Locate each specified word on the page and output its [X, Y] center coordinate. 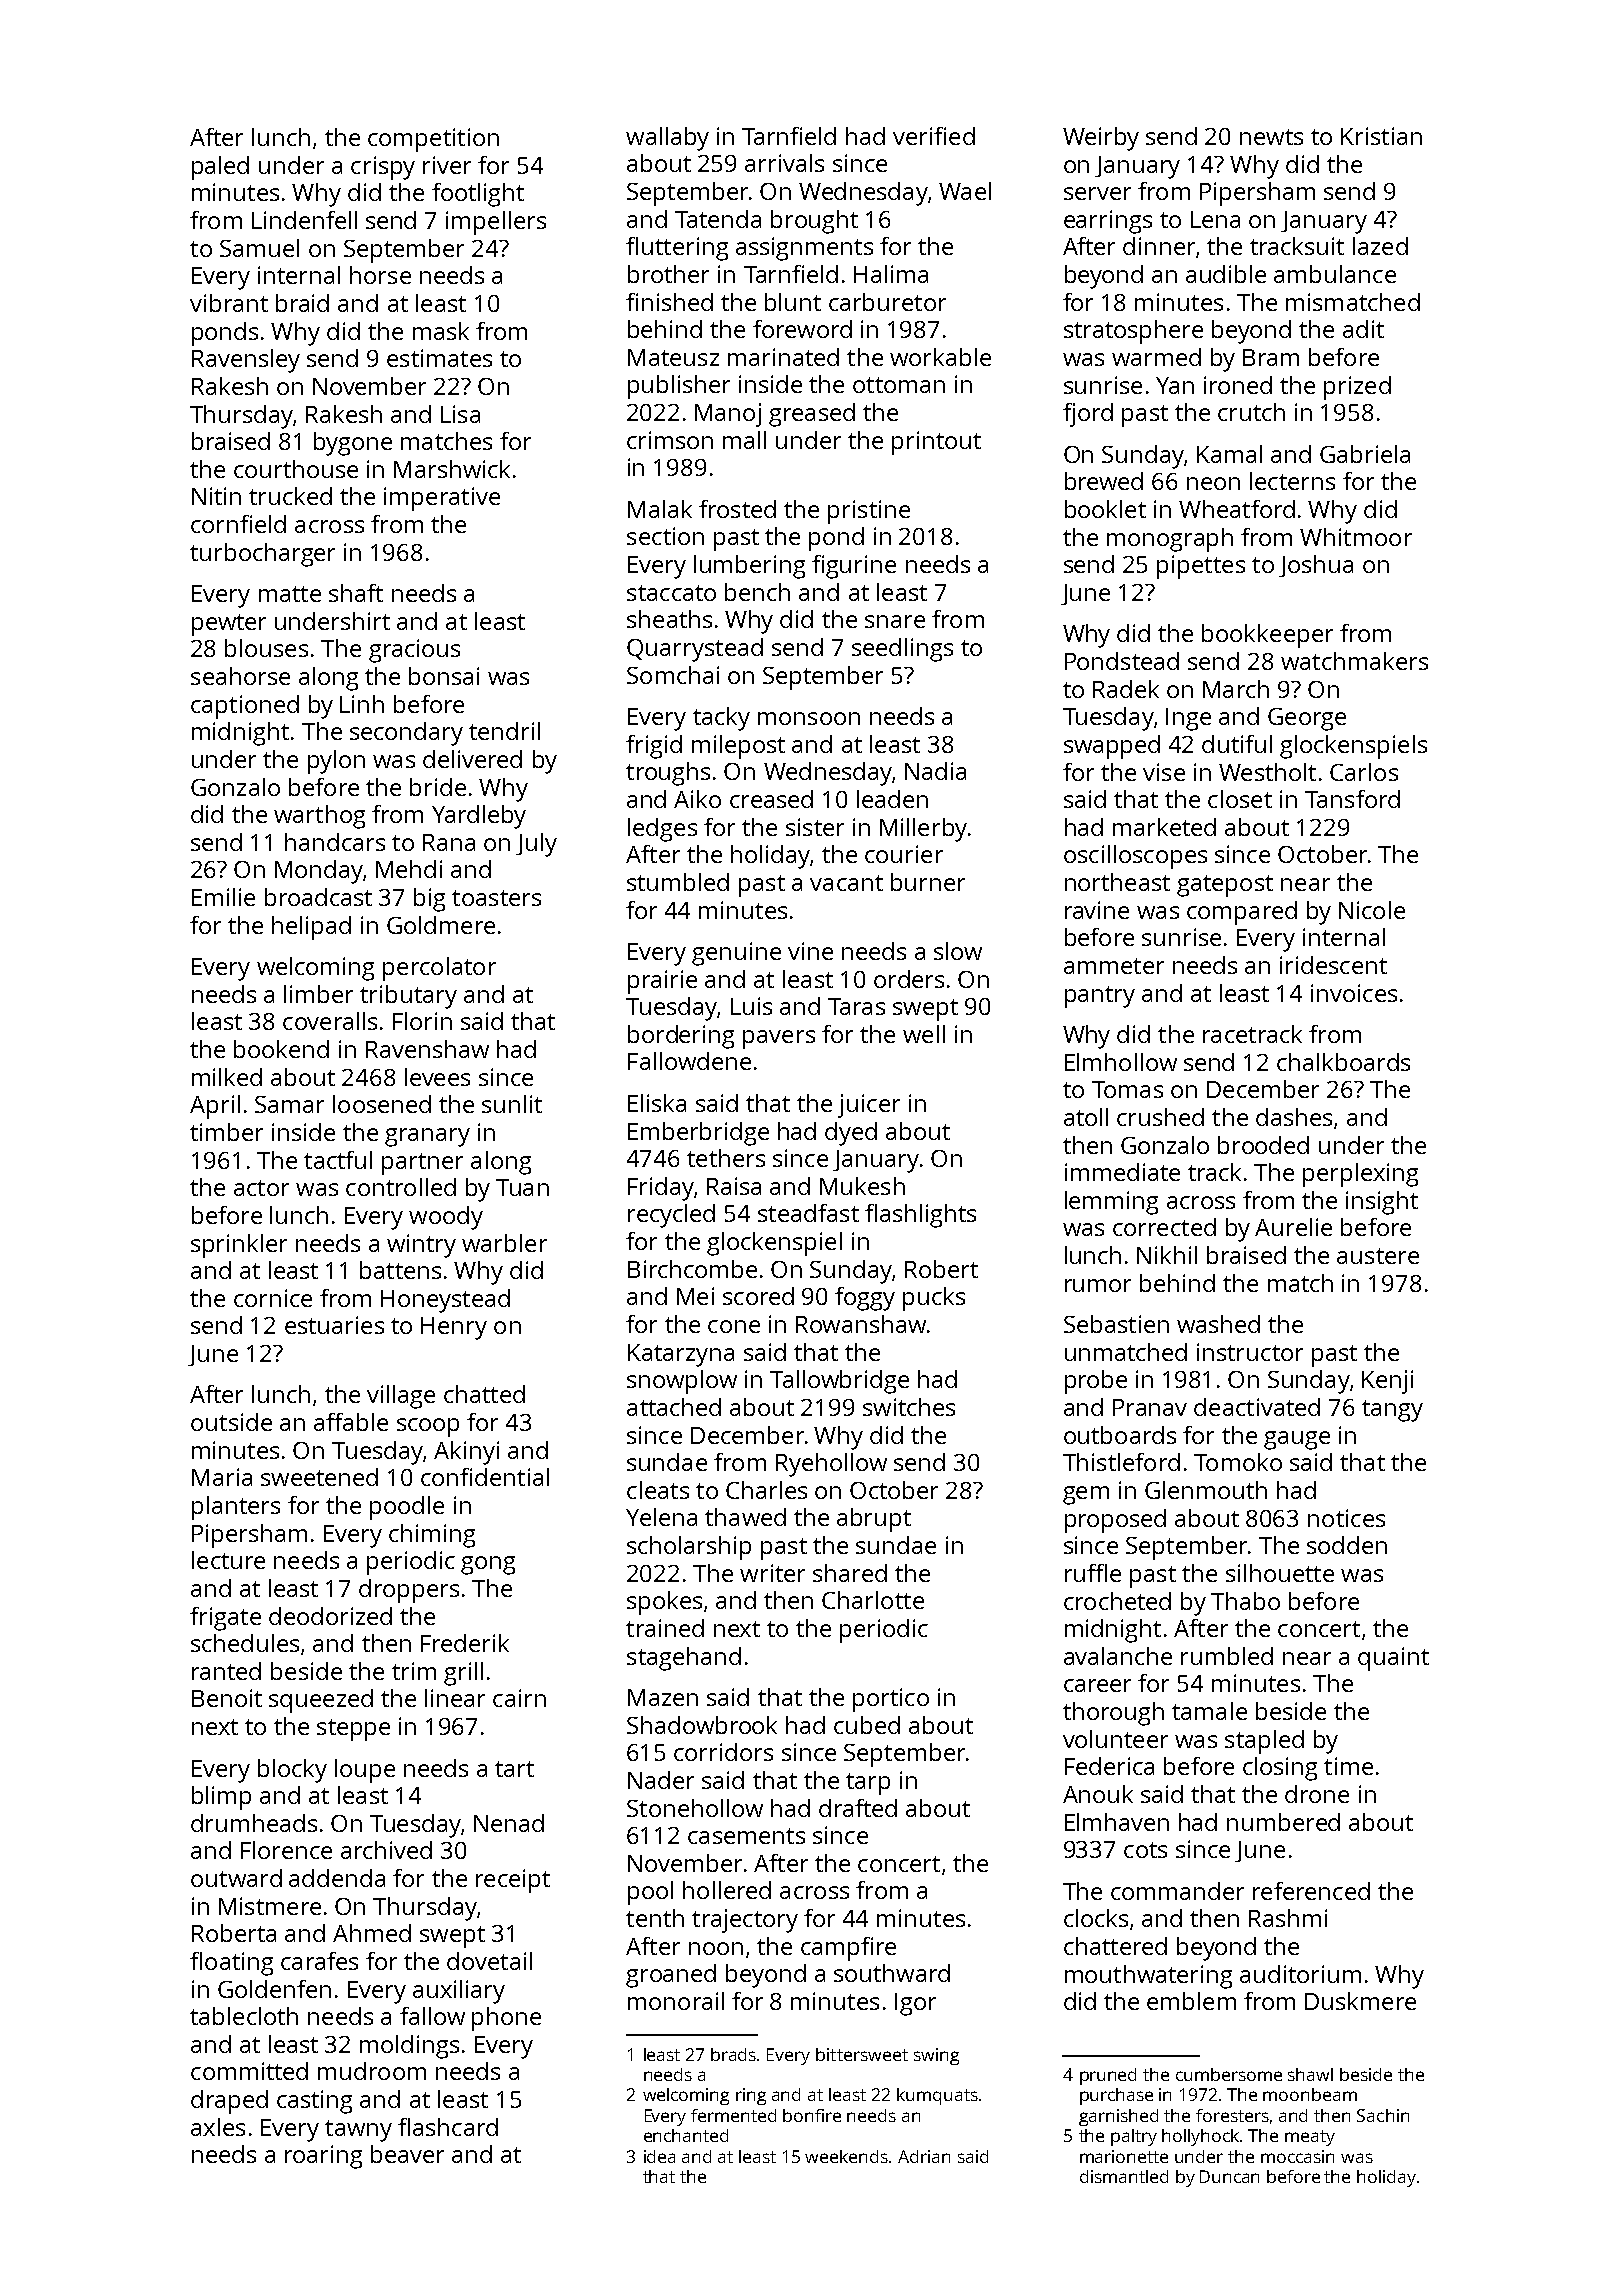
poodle [407, 1508]
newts [1271, 137]
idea [659, 2156]
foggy [865, 1299]
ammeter [1114, 966]
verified [934, 136]
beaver [407, 2154]
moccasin [1297, 2156]
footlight [478, 195]
